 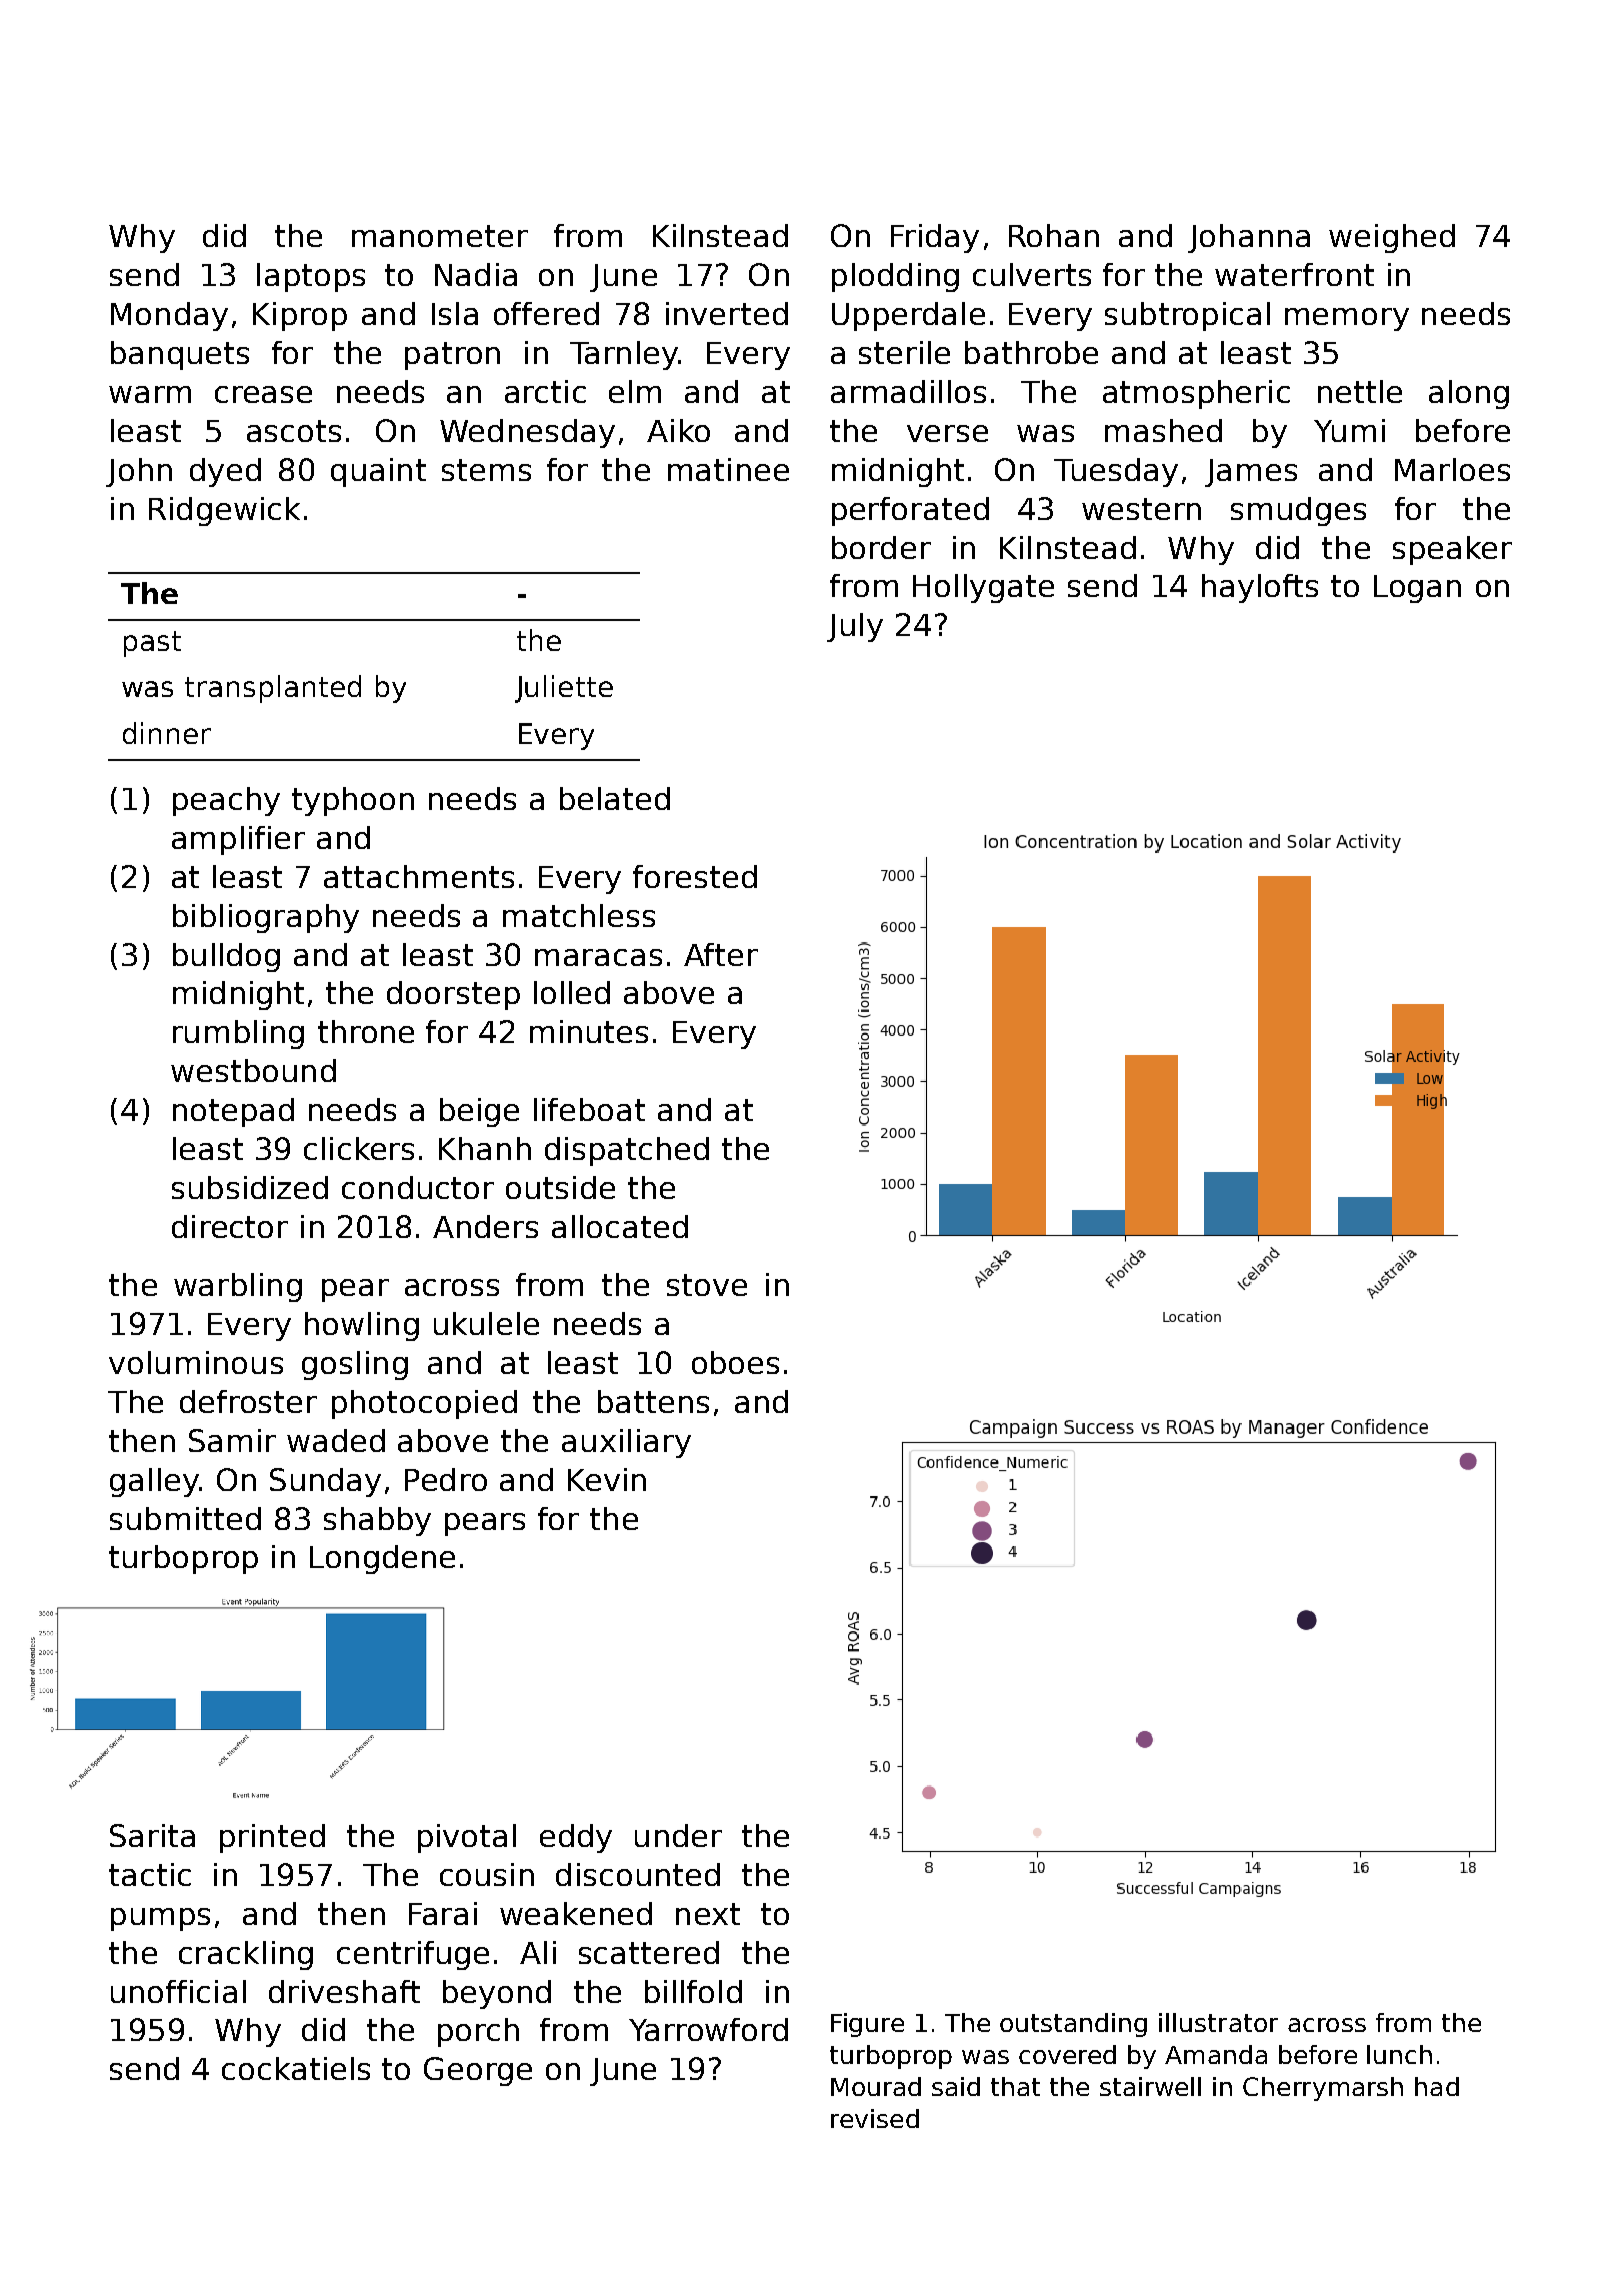 What do you see at coordinates (1347, 319) in the page?
I see `memory` at bounding box center [1347, 319].
